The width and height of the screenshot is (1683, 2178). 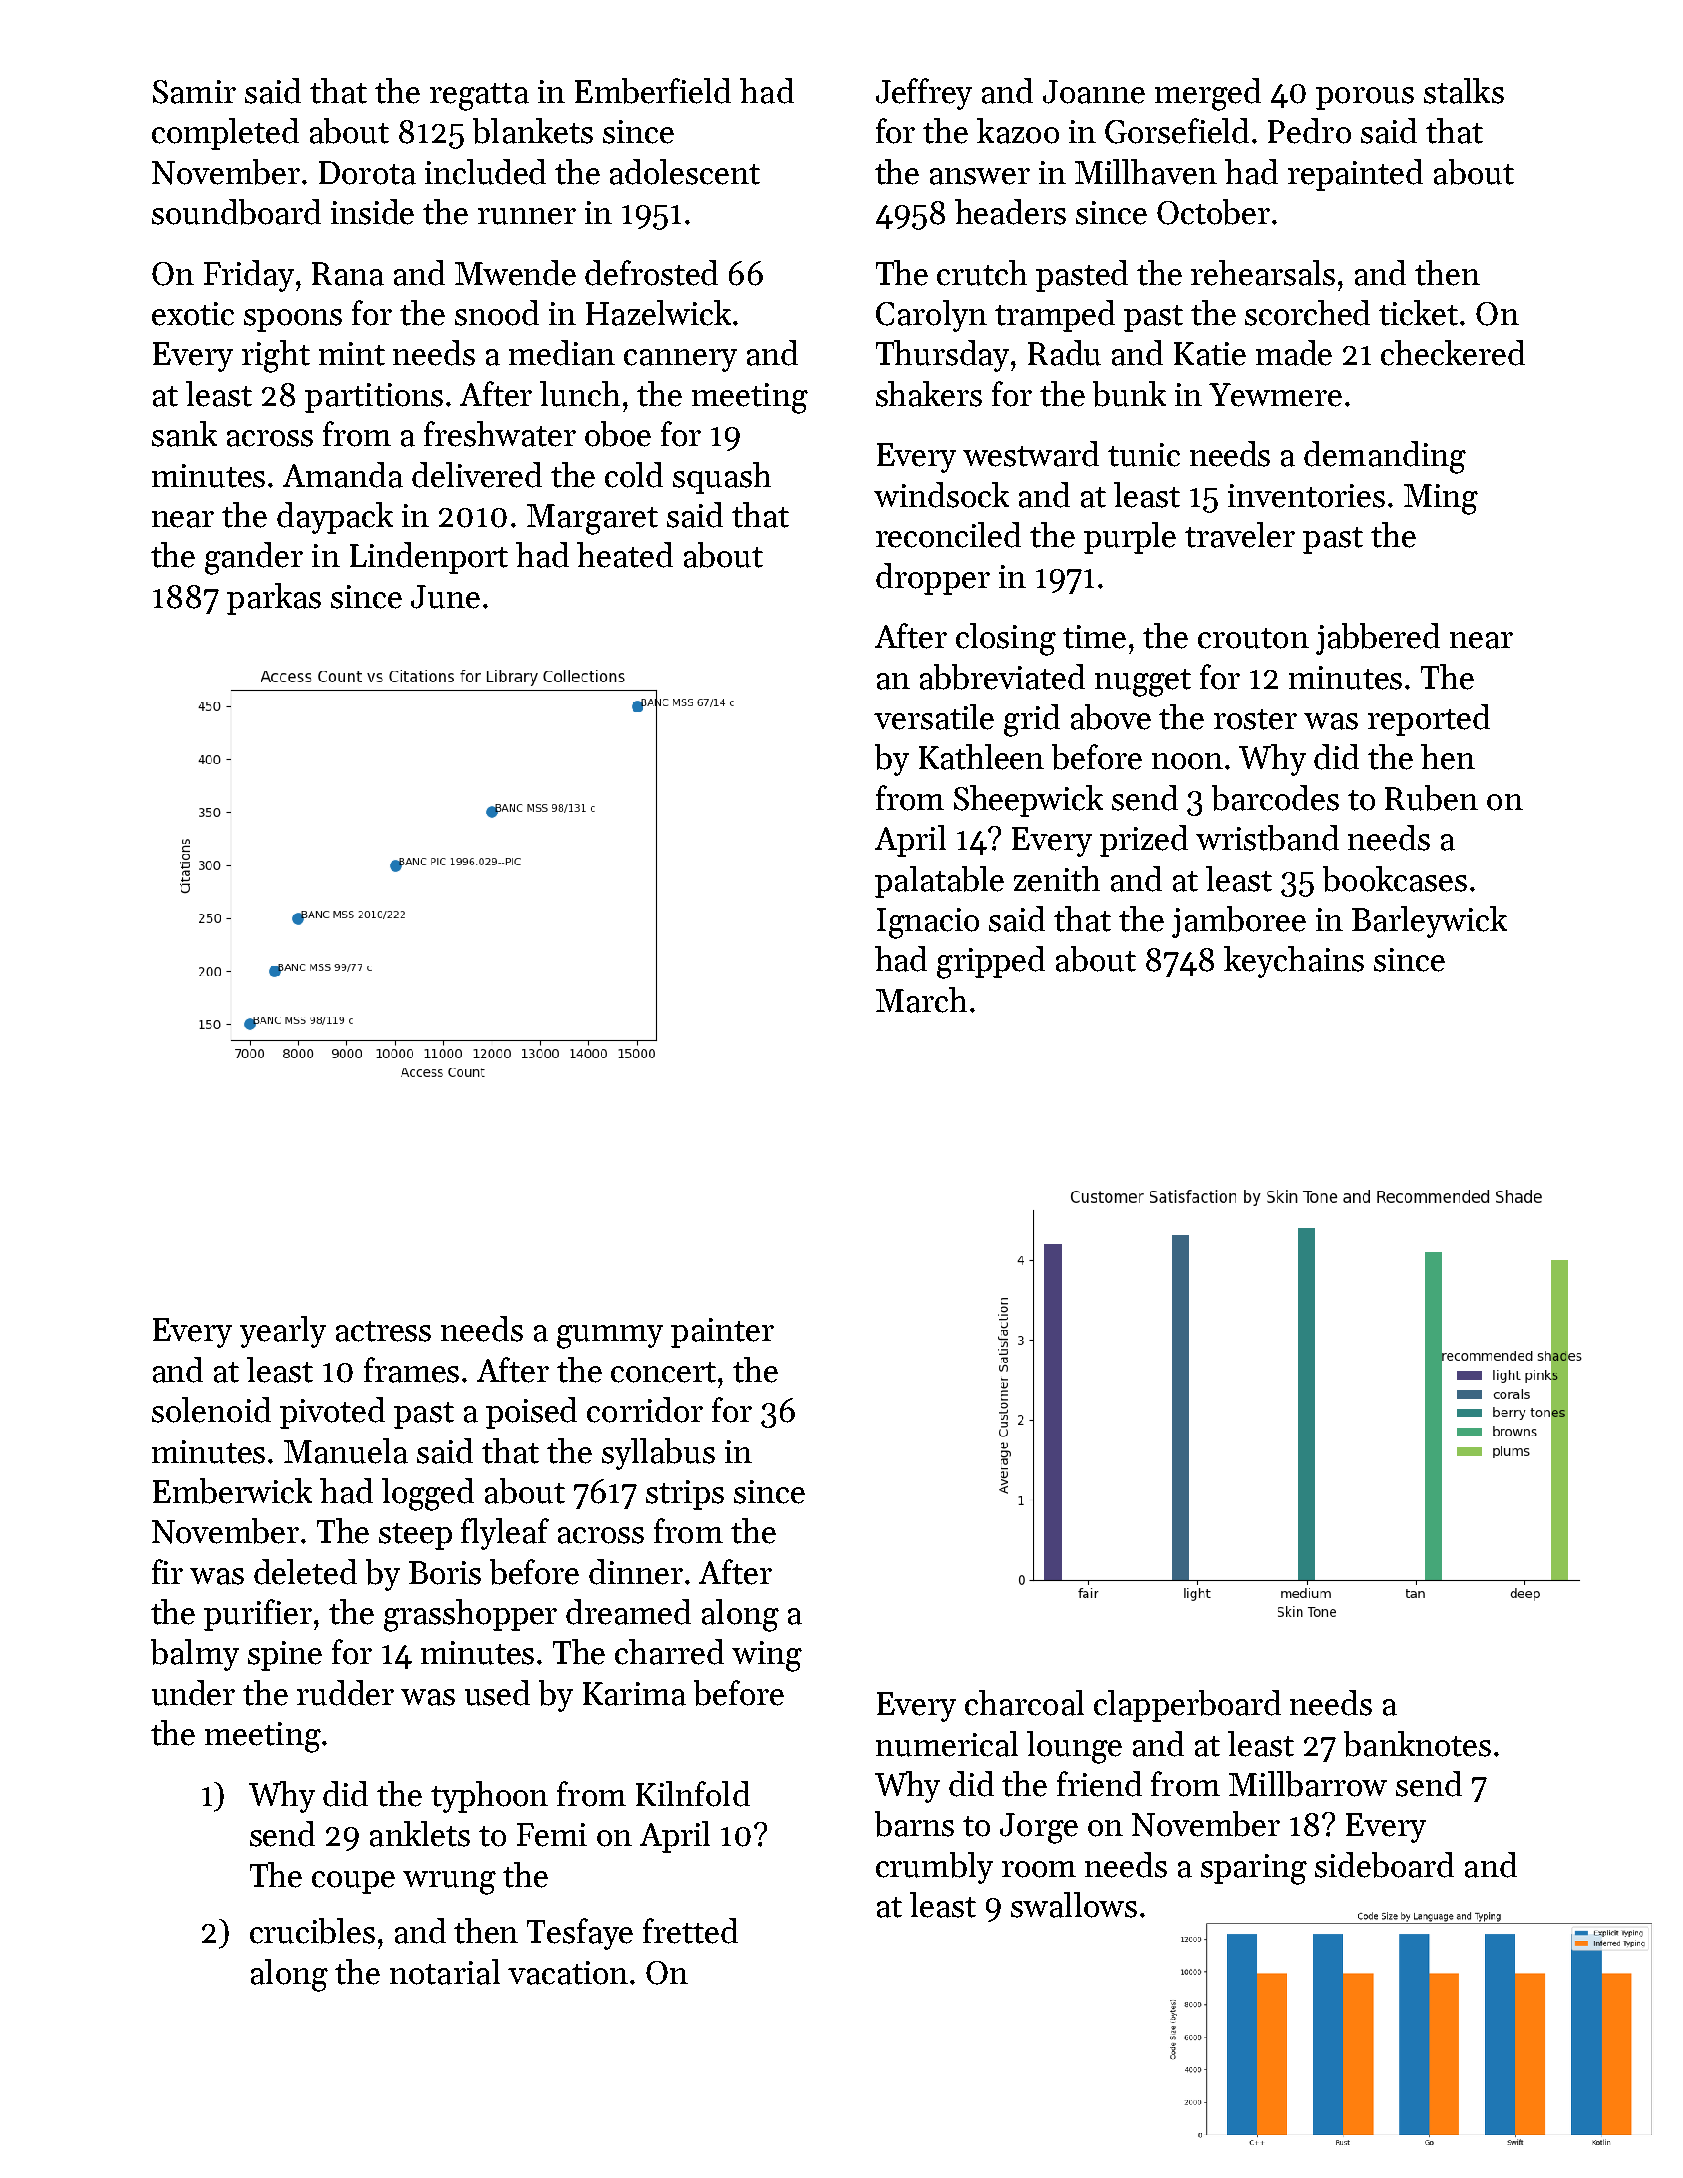 What do you see at coordinates (625, 555) in the screenshot?
I see `heated` at bounding box center [625, 555].
